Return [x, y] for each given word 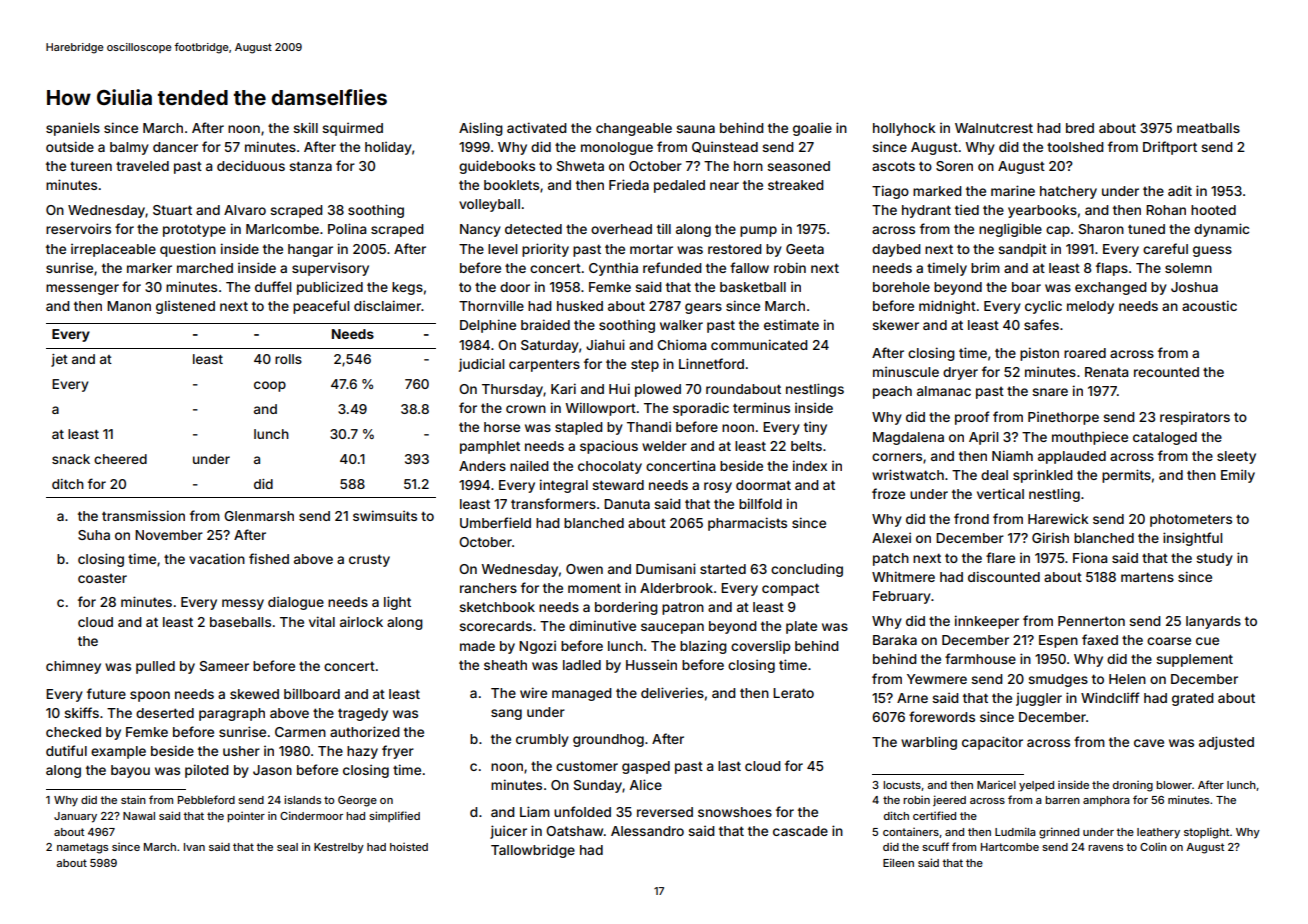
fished [269, 558]
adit [1180, 190]
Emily [1238, 476]
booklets [511, 185]
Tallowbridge [533, 851]
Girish [1050, 537]
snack [71, 459]
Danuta [627, 504]
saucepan [672, 628]
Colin [1153, 847]
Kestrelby [339, 848]
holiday [388, 148]
